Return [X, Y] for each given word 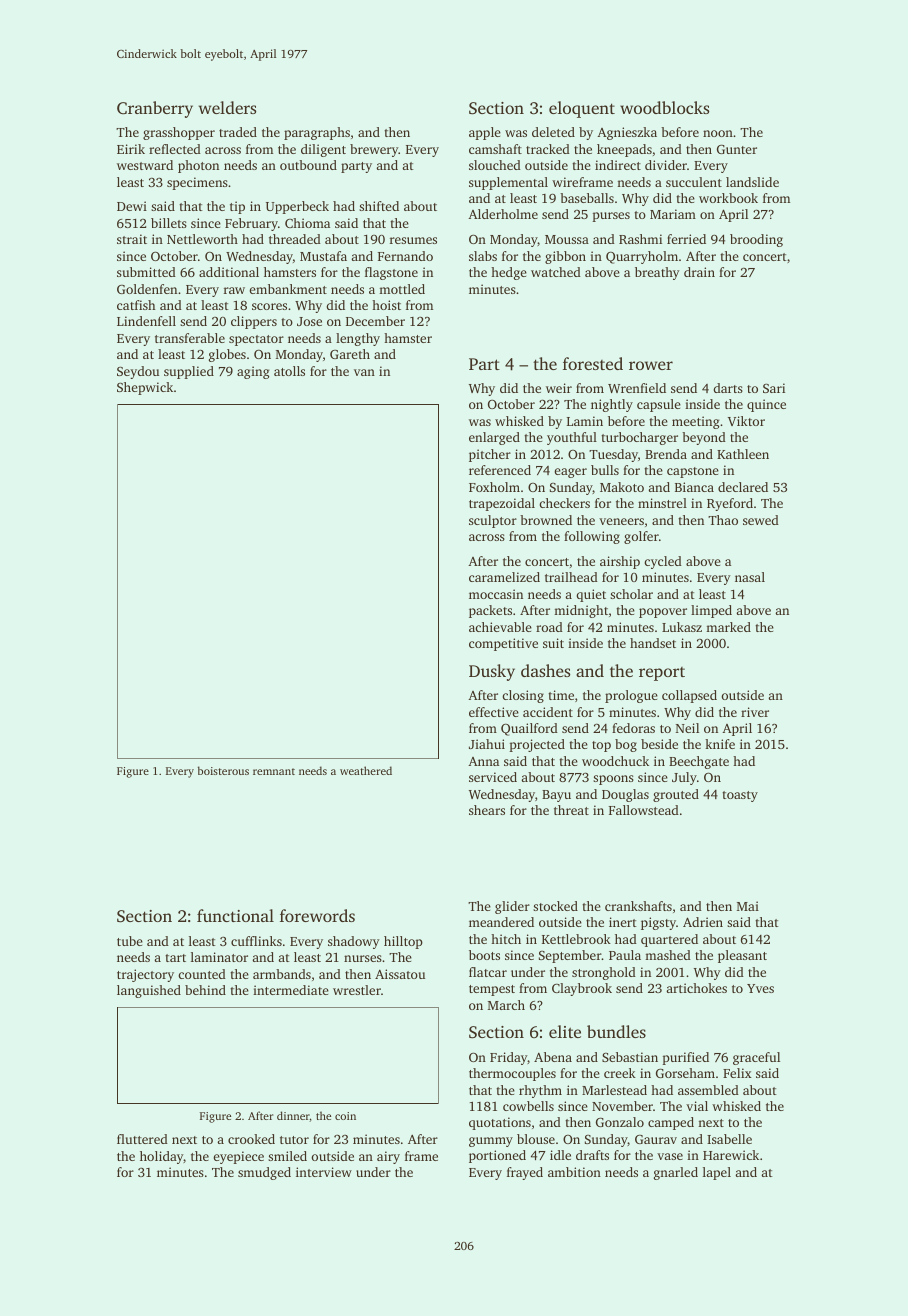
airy [388, 1157]
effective [494, 712]
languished [149, 991]
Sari [774, 388]
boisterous [223, 770]
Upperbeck [297, 207]
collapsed [689, 696]
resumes [413, 240]
